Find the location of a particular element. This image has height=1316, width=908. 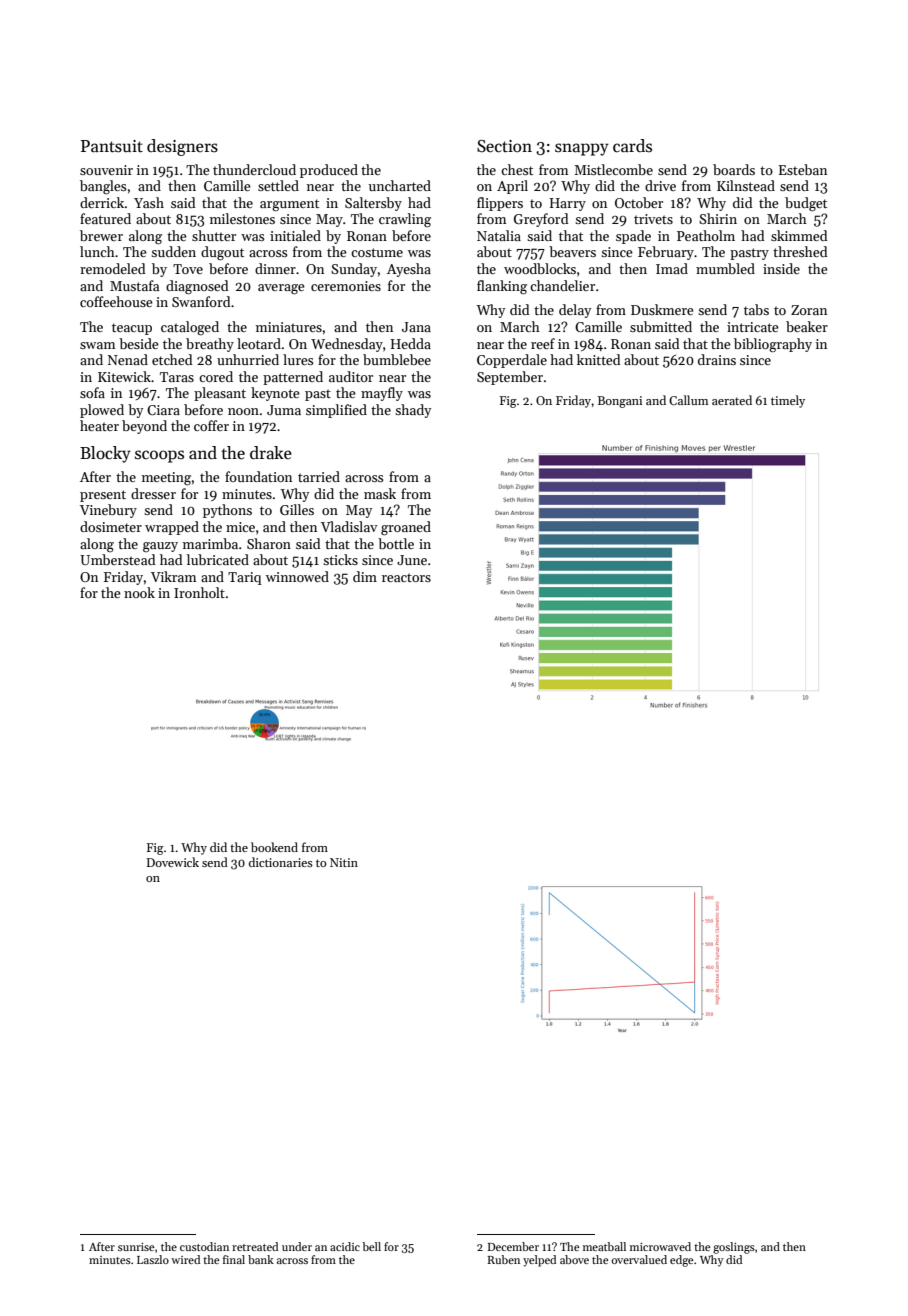

Yash is located at coordinates (149, 202).
